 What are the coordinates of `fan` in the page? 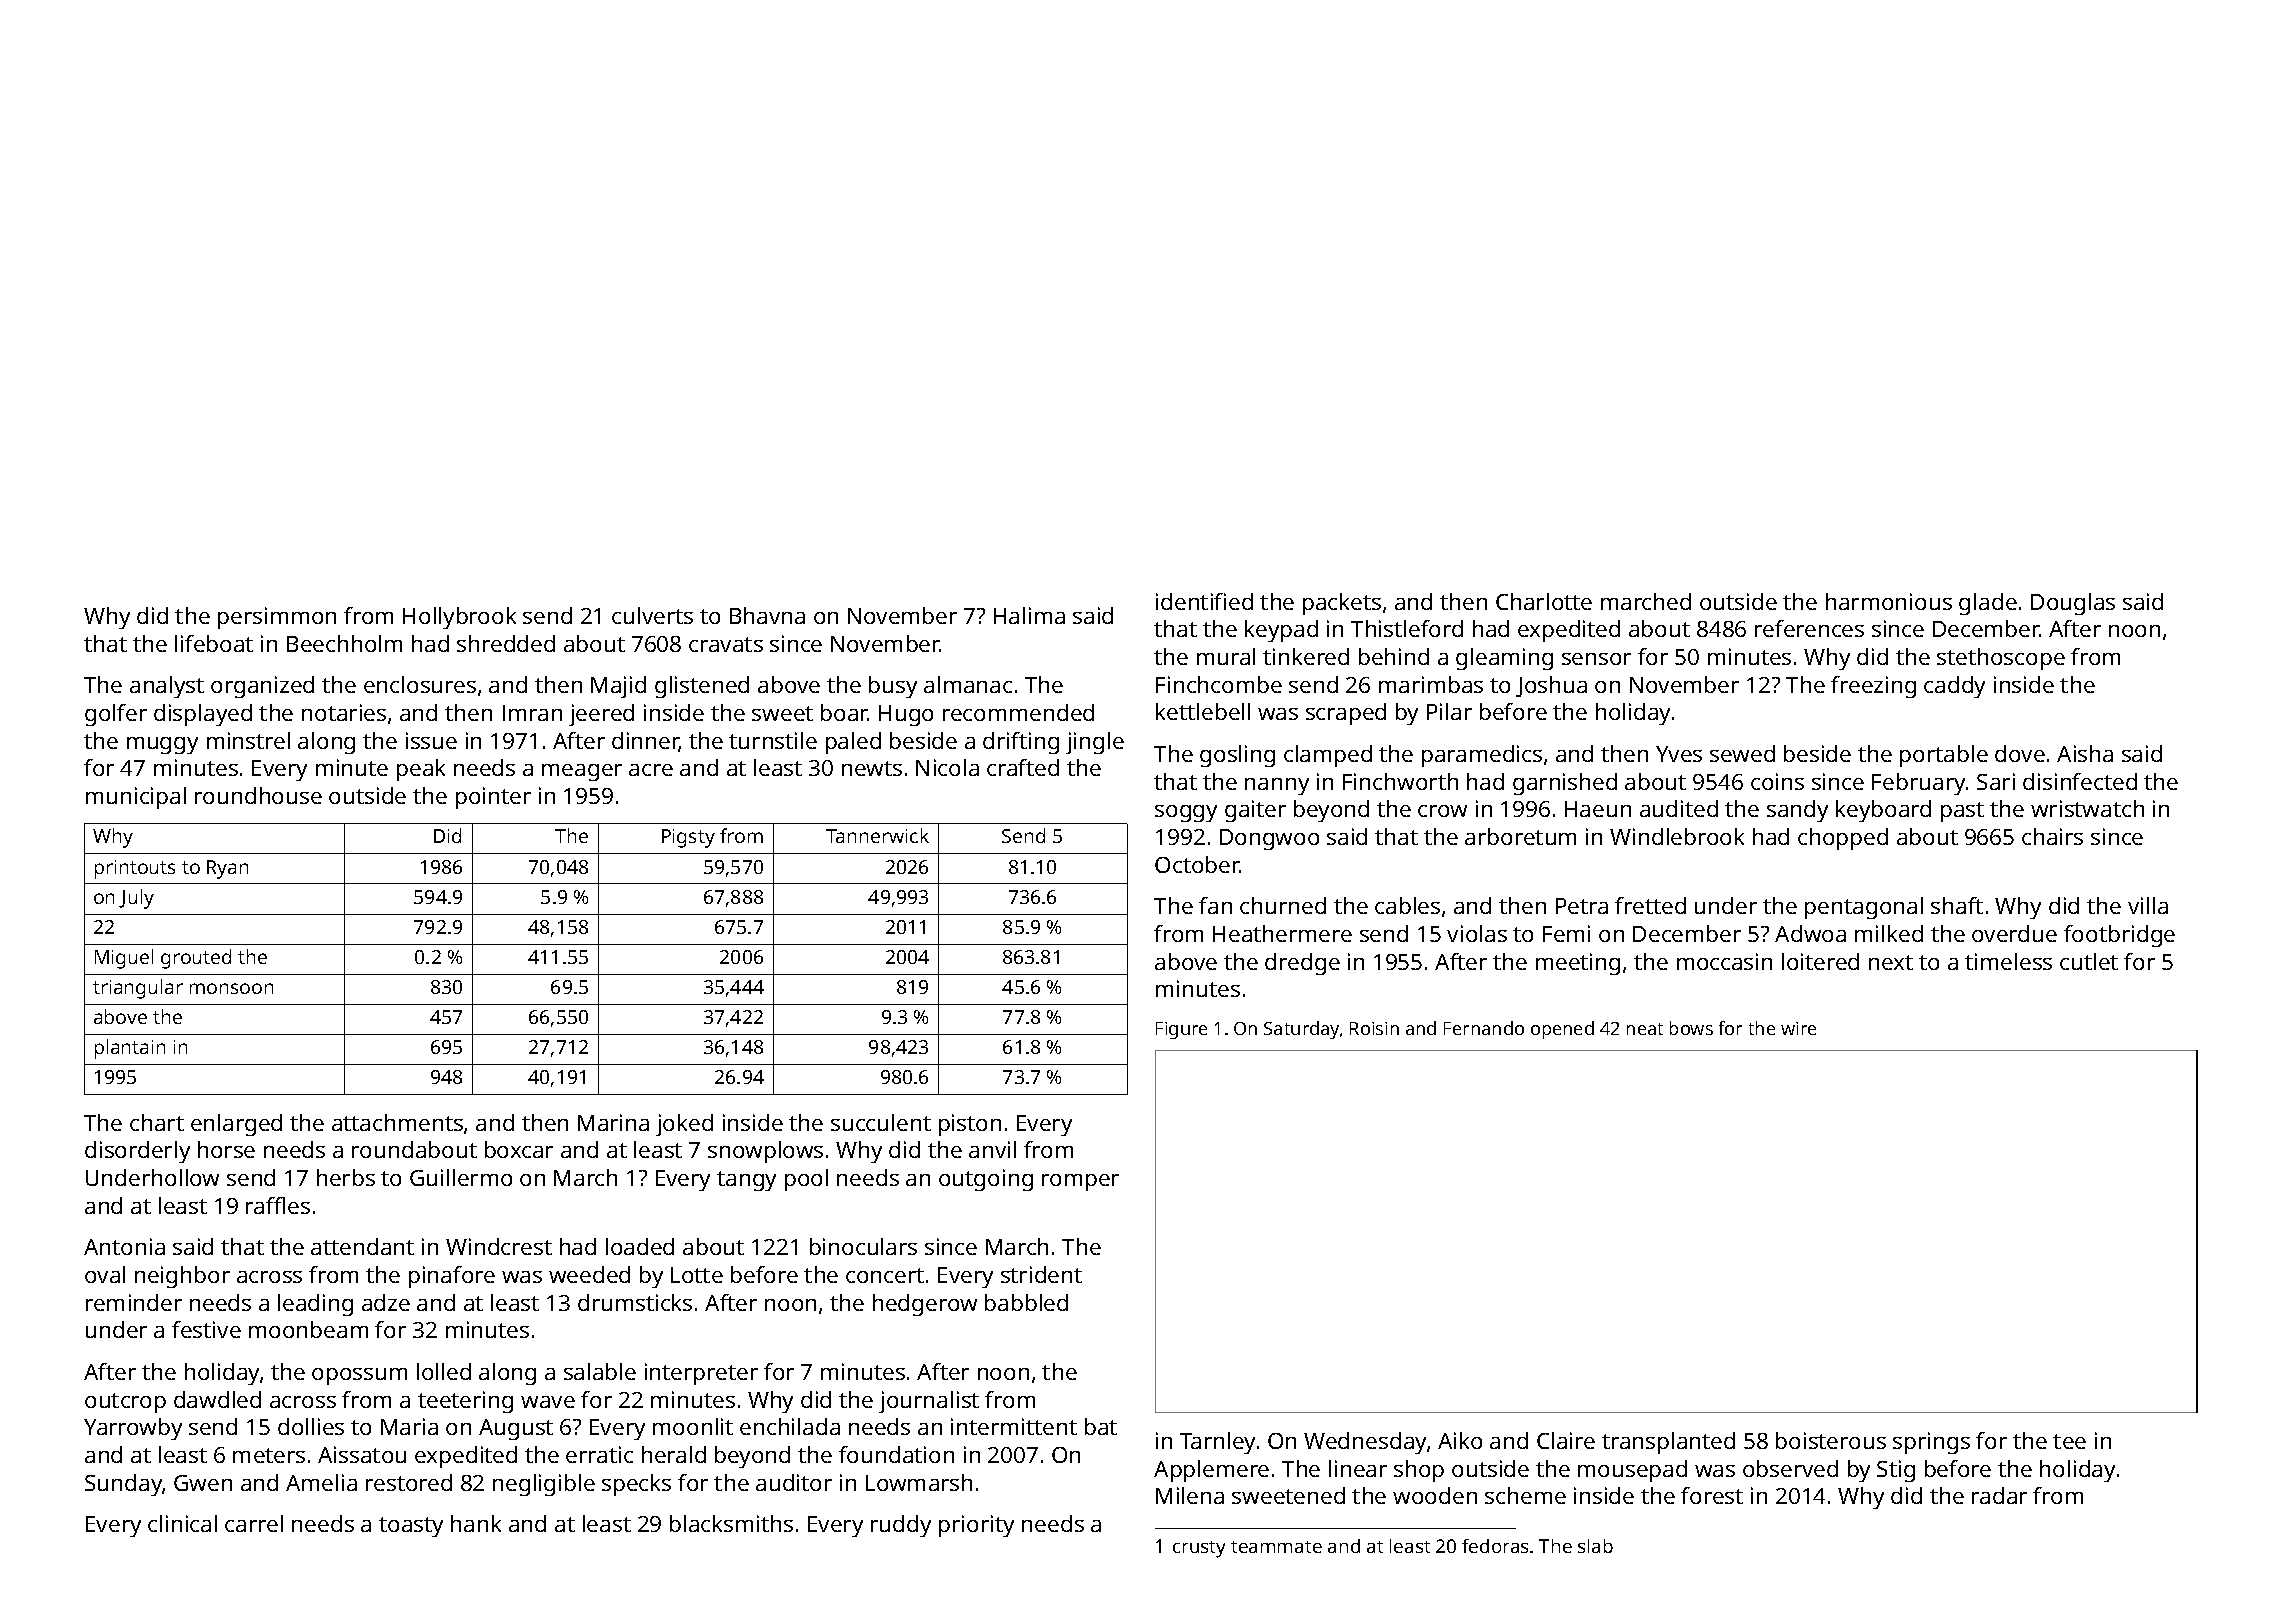 It's located at (1215, 905).
